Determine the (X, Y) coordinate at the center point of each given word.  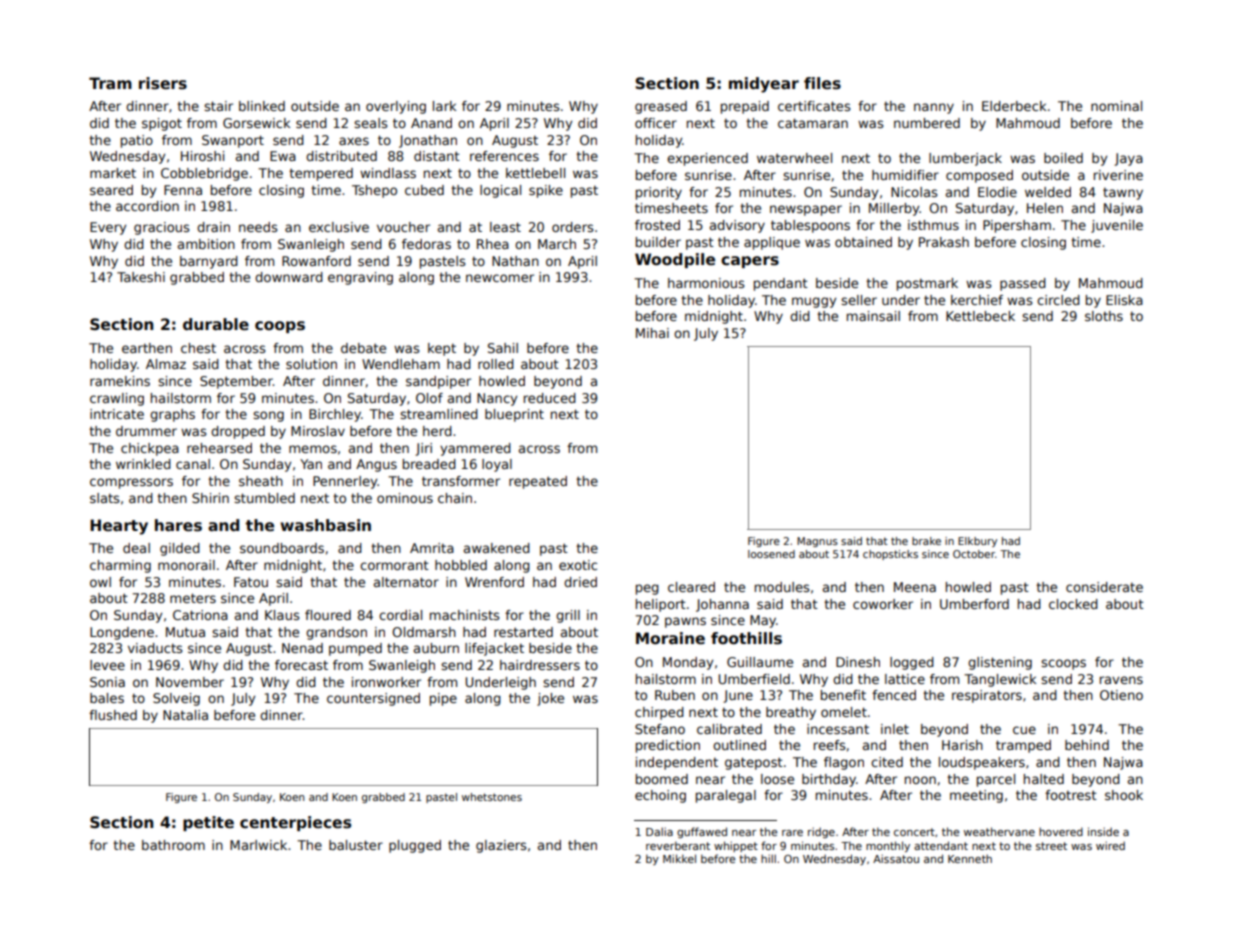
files (822, 83)
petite (208, 823)
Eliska (1124, 300)
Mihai (652, 333)
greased (661, 107)
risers (163, 83)
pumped (355, 649)
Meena (915, 587)
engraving (360, 278)
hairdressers (540, 665)
